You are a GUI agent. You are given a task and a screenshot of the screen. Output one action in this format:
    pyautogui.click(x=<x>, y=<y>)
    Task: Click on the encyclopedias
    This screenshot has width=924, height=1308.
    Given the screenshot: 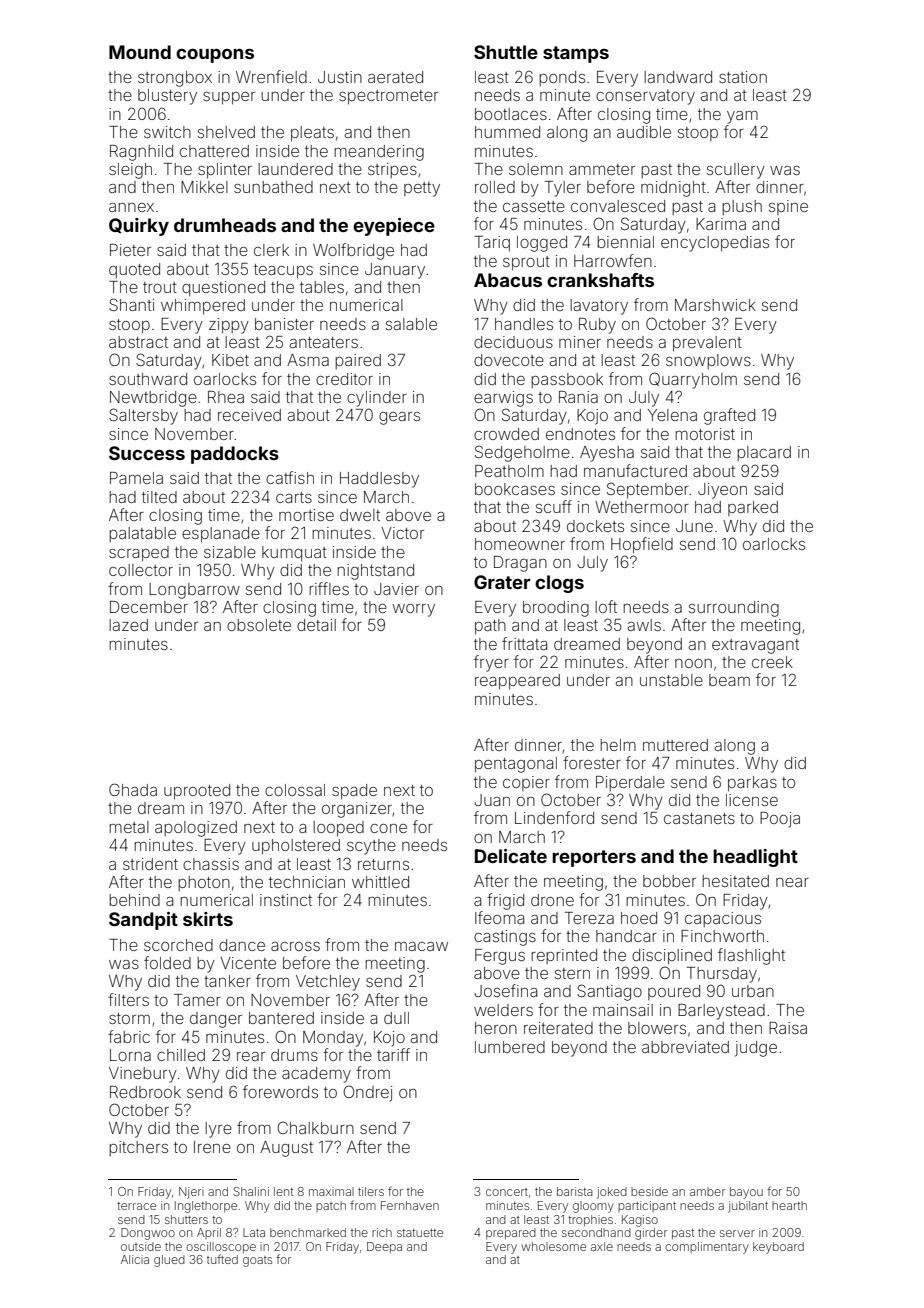 What is the action you would take?
    pyautogui.click(x=715, y=244)
